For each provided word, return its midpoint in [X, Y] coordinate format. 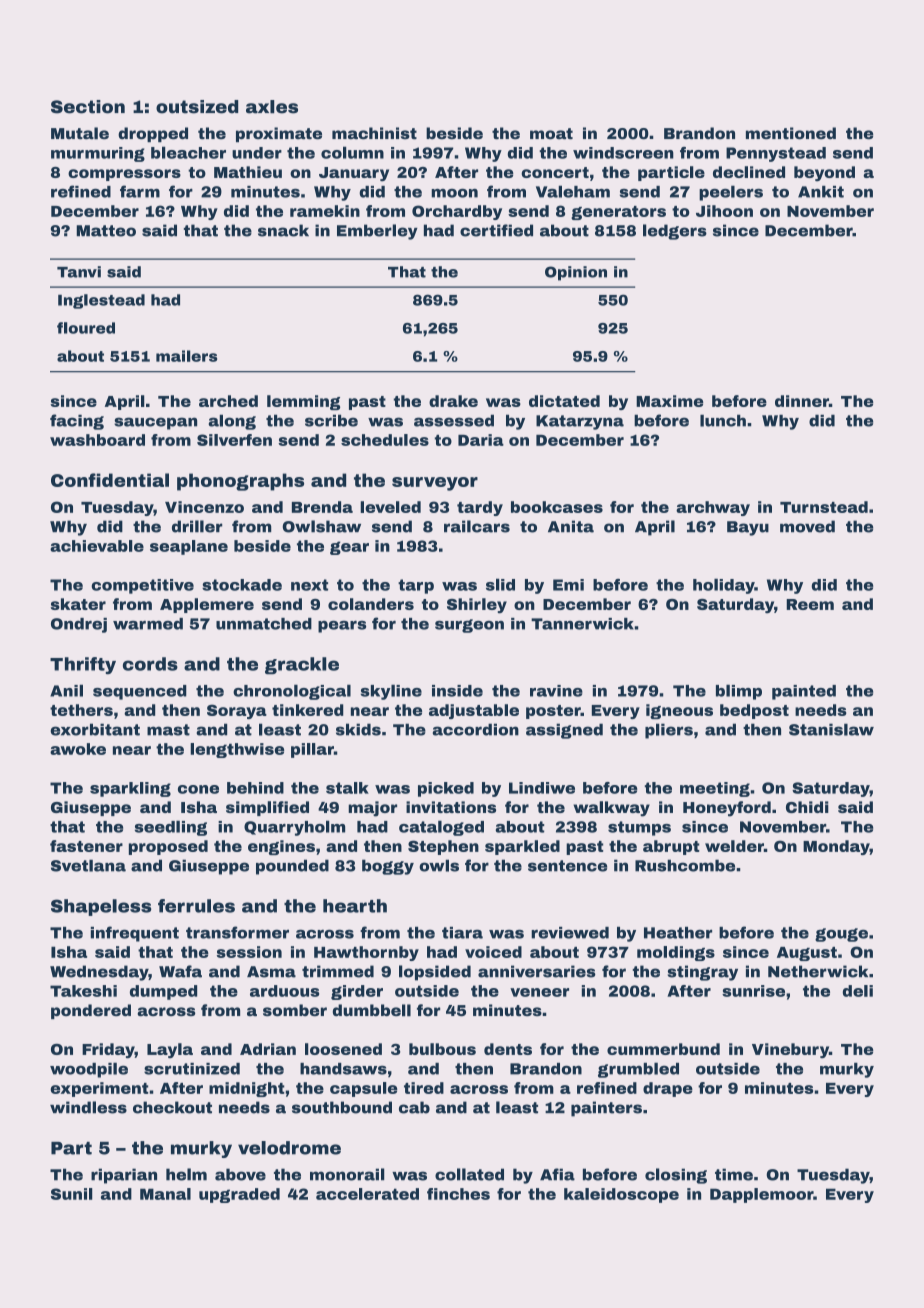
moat [551, 134]
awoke [78, 749]
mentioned [791, 133]
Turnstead [824, 507]
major [372, 809]
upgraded [239, 1195]
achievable [97, 546]
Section [88, 107]
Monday [836, 847]
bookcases [557, 507]
